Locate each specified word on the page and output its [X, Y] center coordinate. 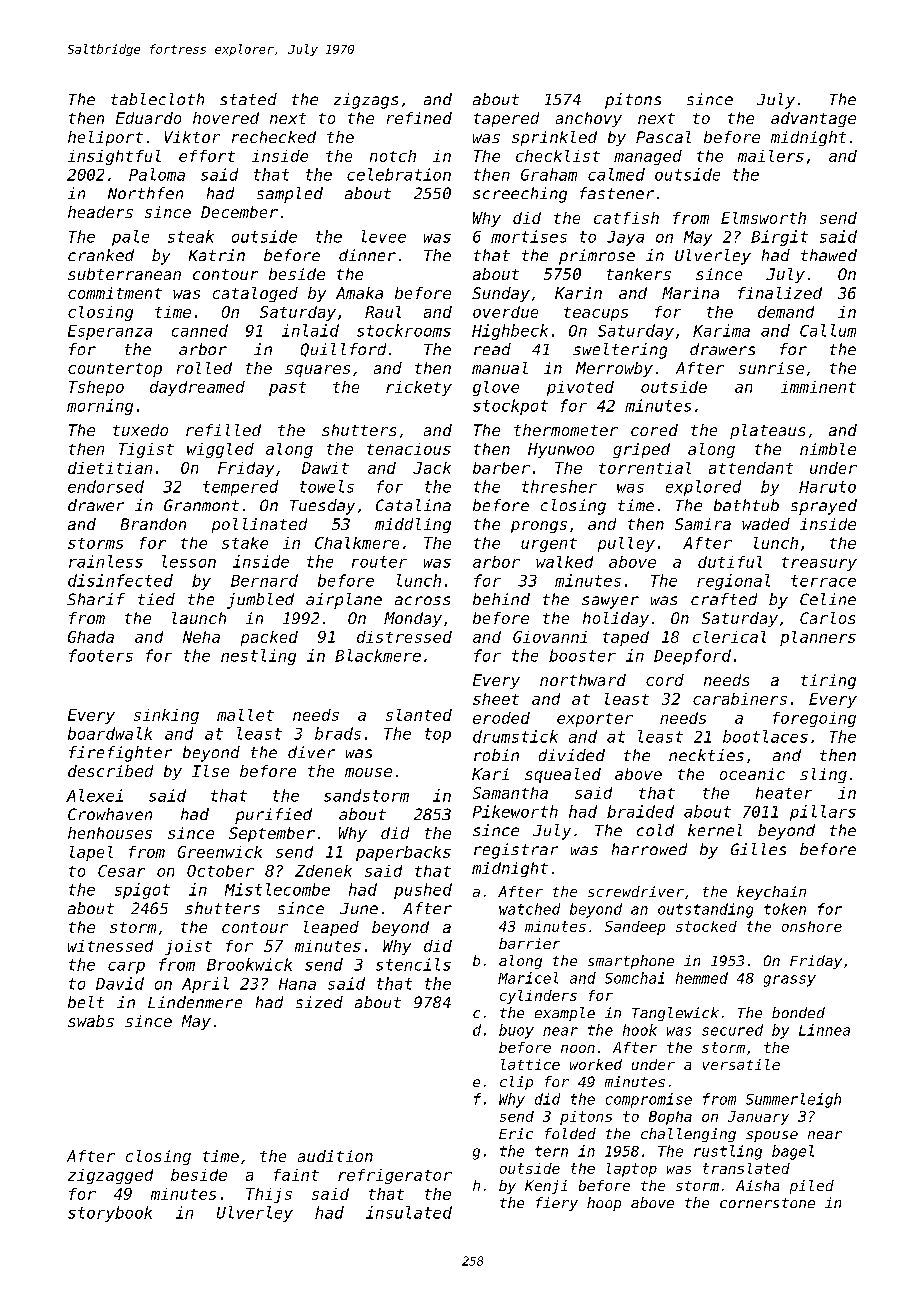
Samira [703, 524]
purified [273, 816]
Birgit [779, 238]
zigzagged [110, 1176]
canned [200, 330]
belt [86, 1002]
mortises [529, 236]
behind [501, 599]
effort [207, 156]
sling [823, 775]
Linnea [824, 1030]
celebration [399, 174]
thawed [829, 255]
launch [199, 618]
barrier [529, 943]
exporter [595, 720]
